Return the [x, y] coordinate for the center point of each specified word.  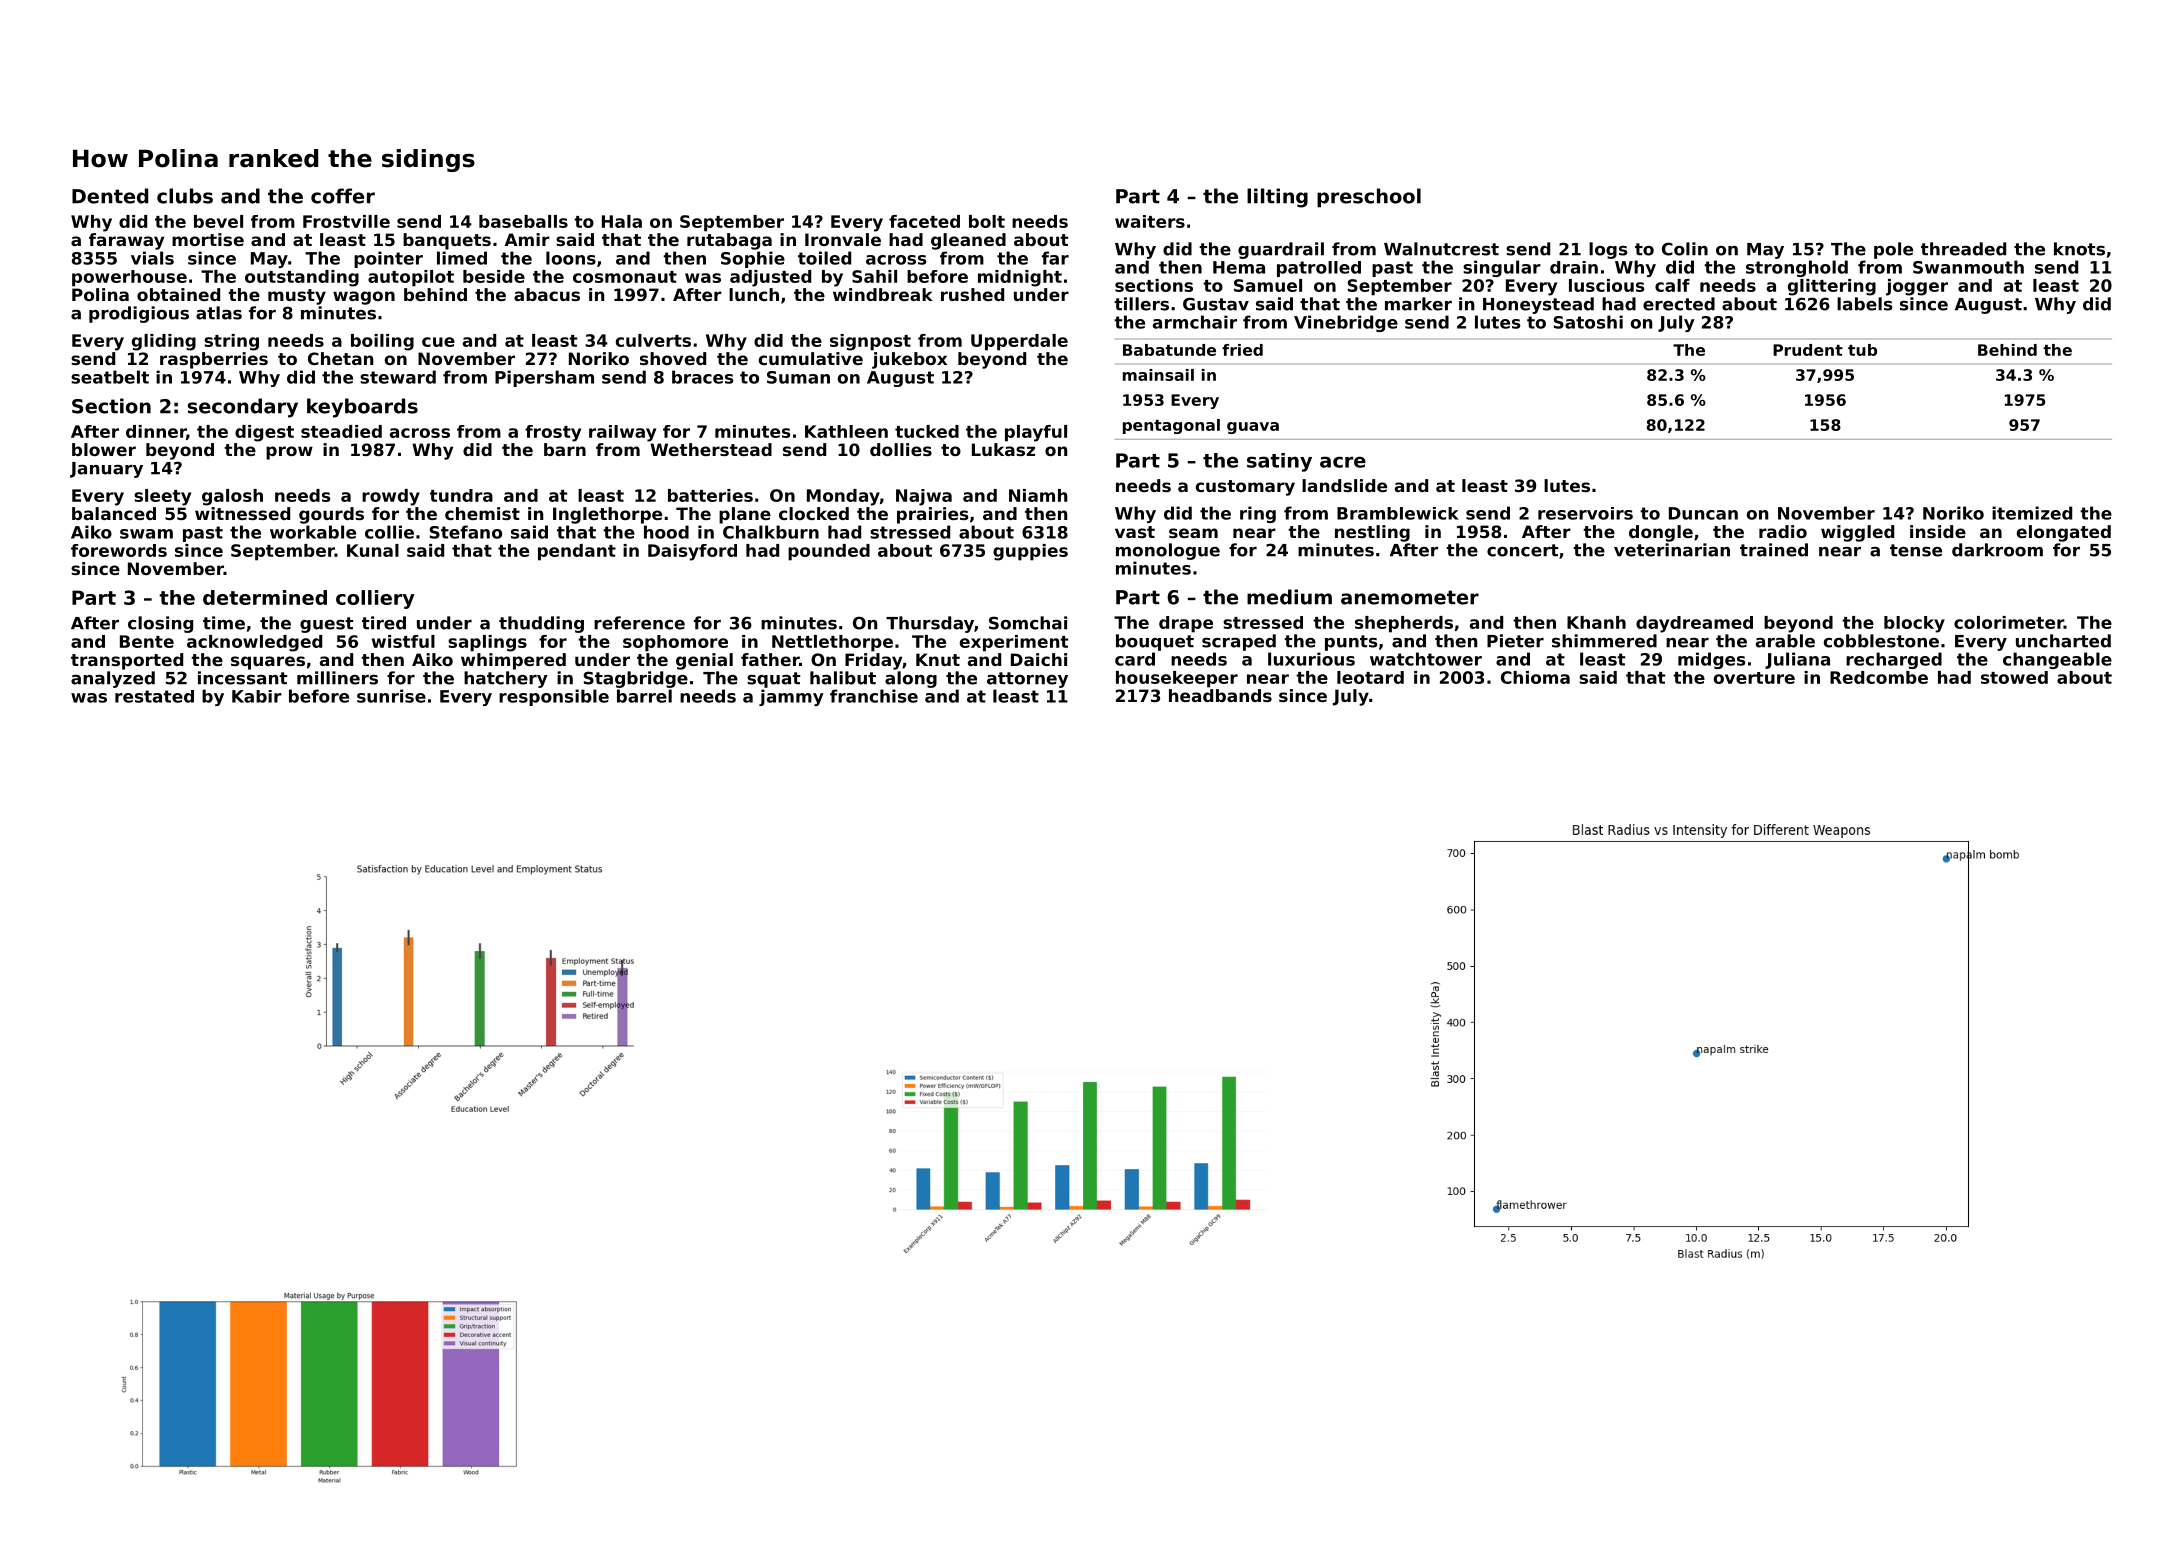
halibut [843, 678]
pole [1893, 250]
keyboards [362, 408]
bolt [987, 221]
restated [154, 696]
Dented [110, 196]
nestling [1372, 533]
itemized [2032, 513]
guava [1253, 428]
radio [1783, 531]
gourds [331, 515]
